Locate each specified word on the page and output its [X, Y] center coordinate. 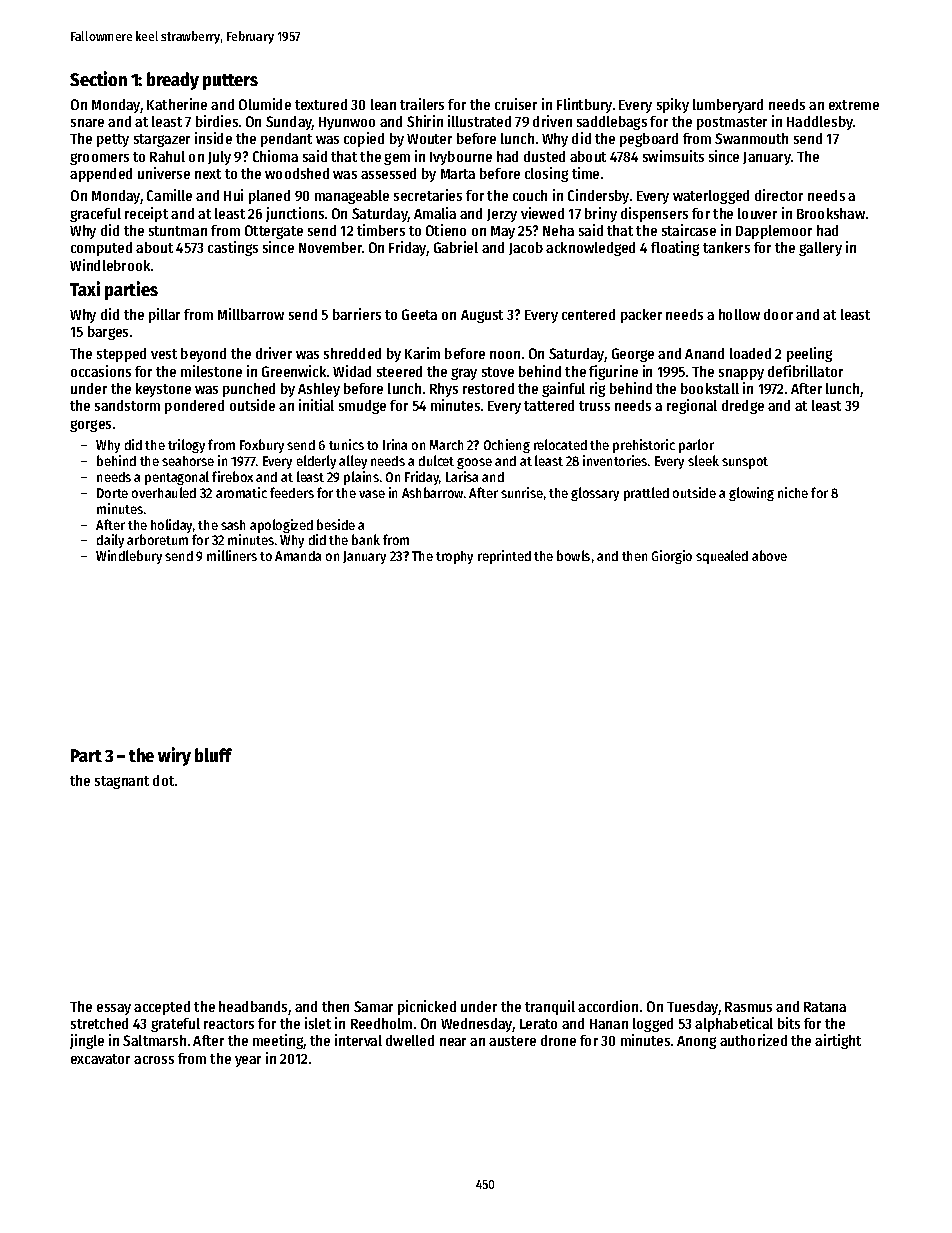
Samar [373, 1006]
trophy [454, 557]
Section [98, 78]
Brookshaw [831, 213]
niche [793, 492]
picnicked [427, 1007]
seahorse [188, 461]
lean [383, 104]
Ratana [825, 1007]
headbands [253, 1006]
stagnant [122, 782]
